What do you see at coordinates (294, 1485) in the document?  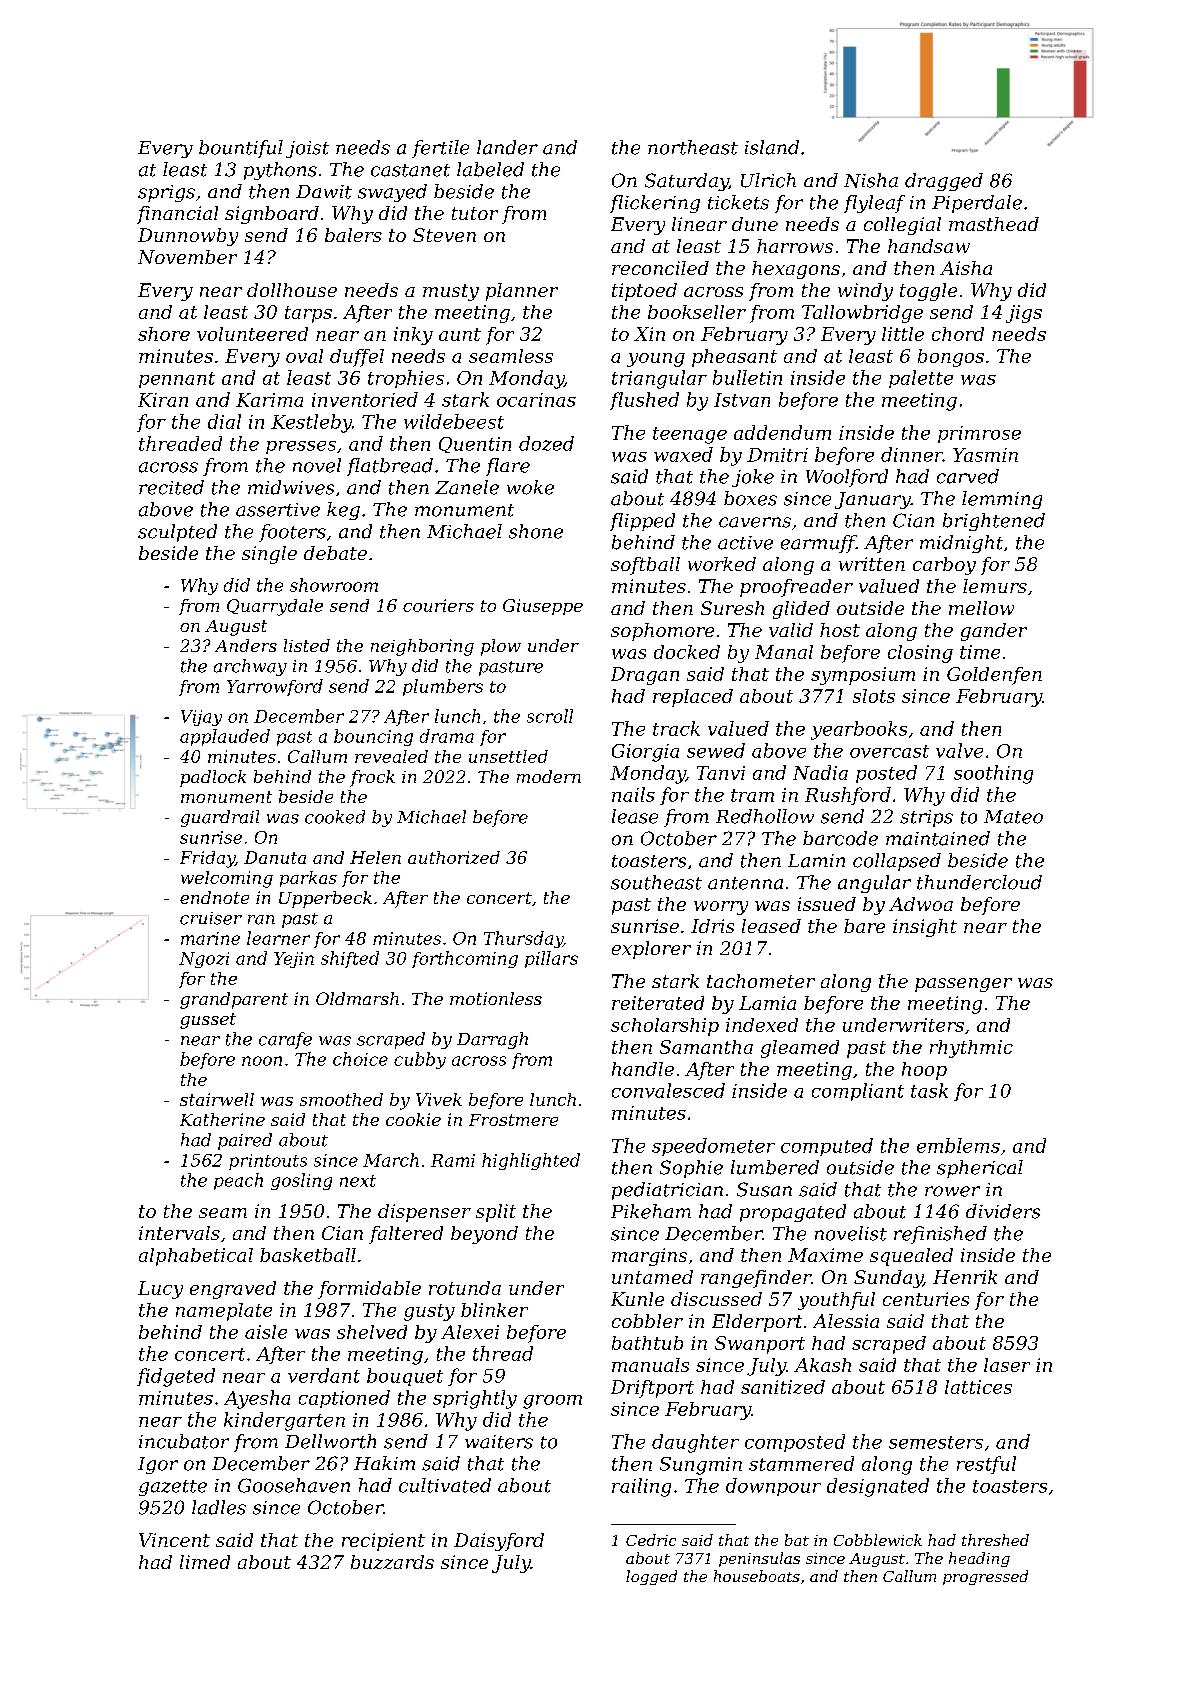 I see `Goosehaven` at bounding box center [294, 1485].
